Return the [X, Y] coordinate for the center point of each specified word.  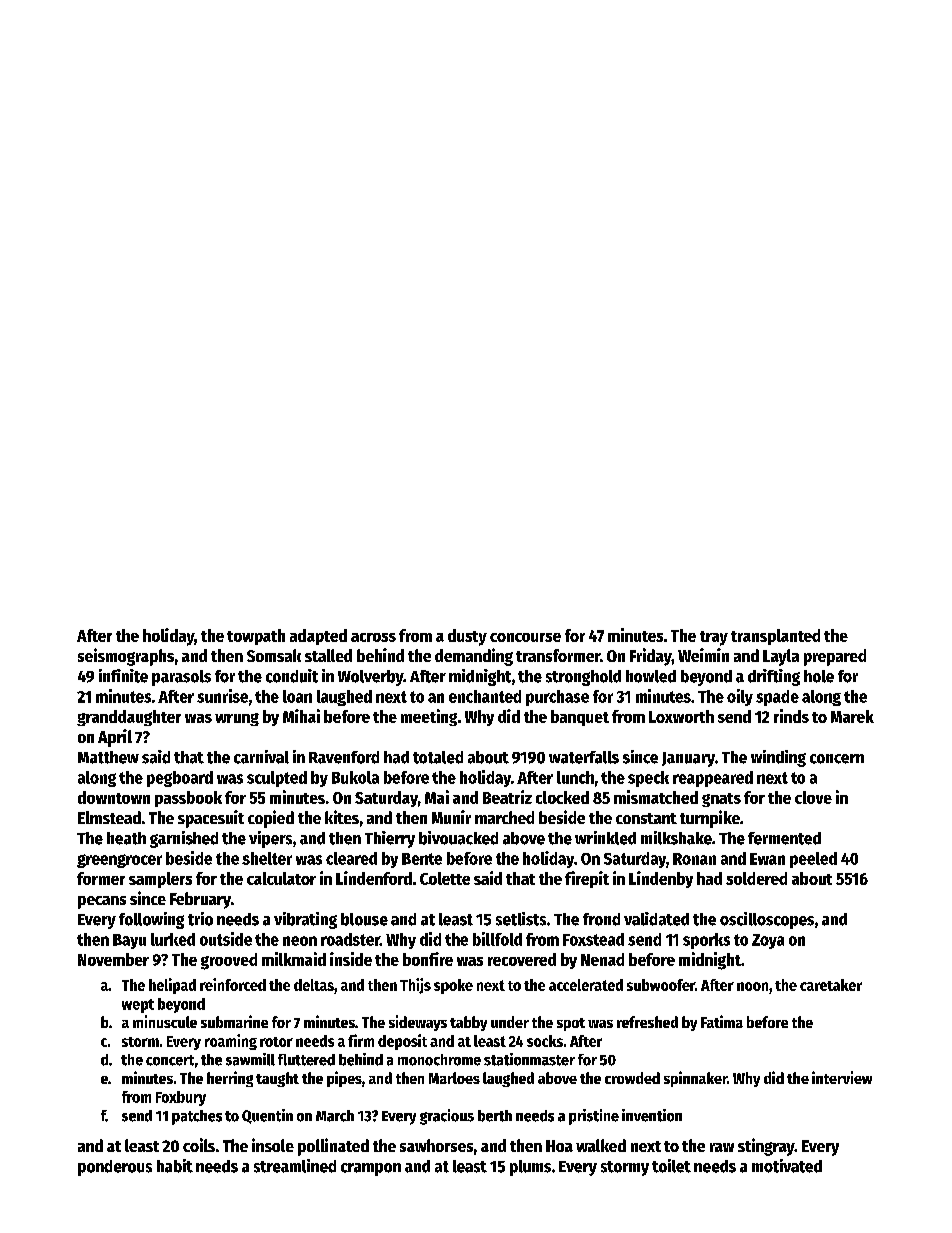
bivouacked [458, 838]
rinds [791, 716]
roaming [231, 1042]
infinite [123, 676]
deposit [402, 1042]
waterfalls [584, 757]
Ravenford [344, 757]
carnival [261, 757]
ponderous [115, 1168]
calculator [281, 878]
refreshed [647, 1022]
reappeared [713, 779]
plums [530, 1168]
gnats [721, 800]
